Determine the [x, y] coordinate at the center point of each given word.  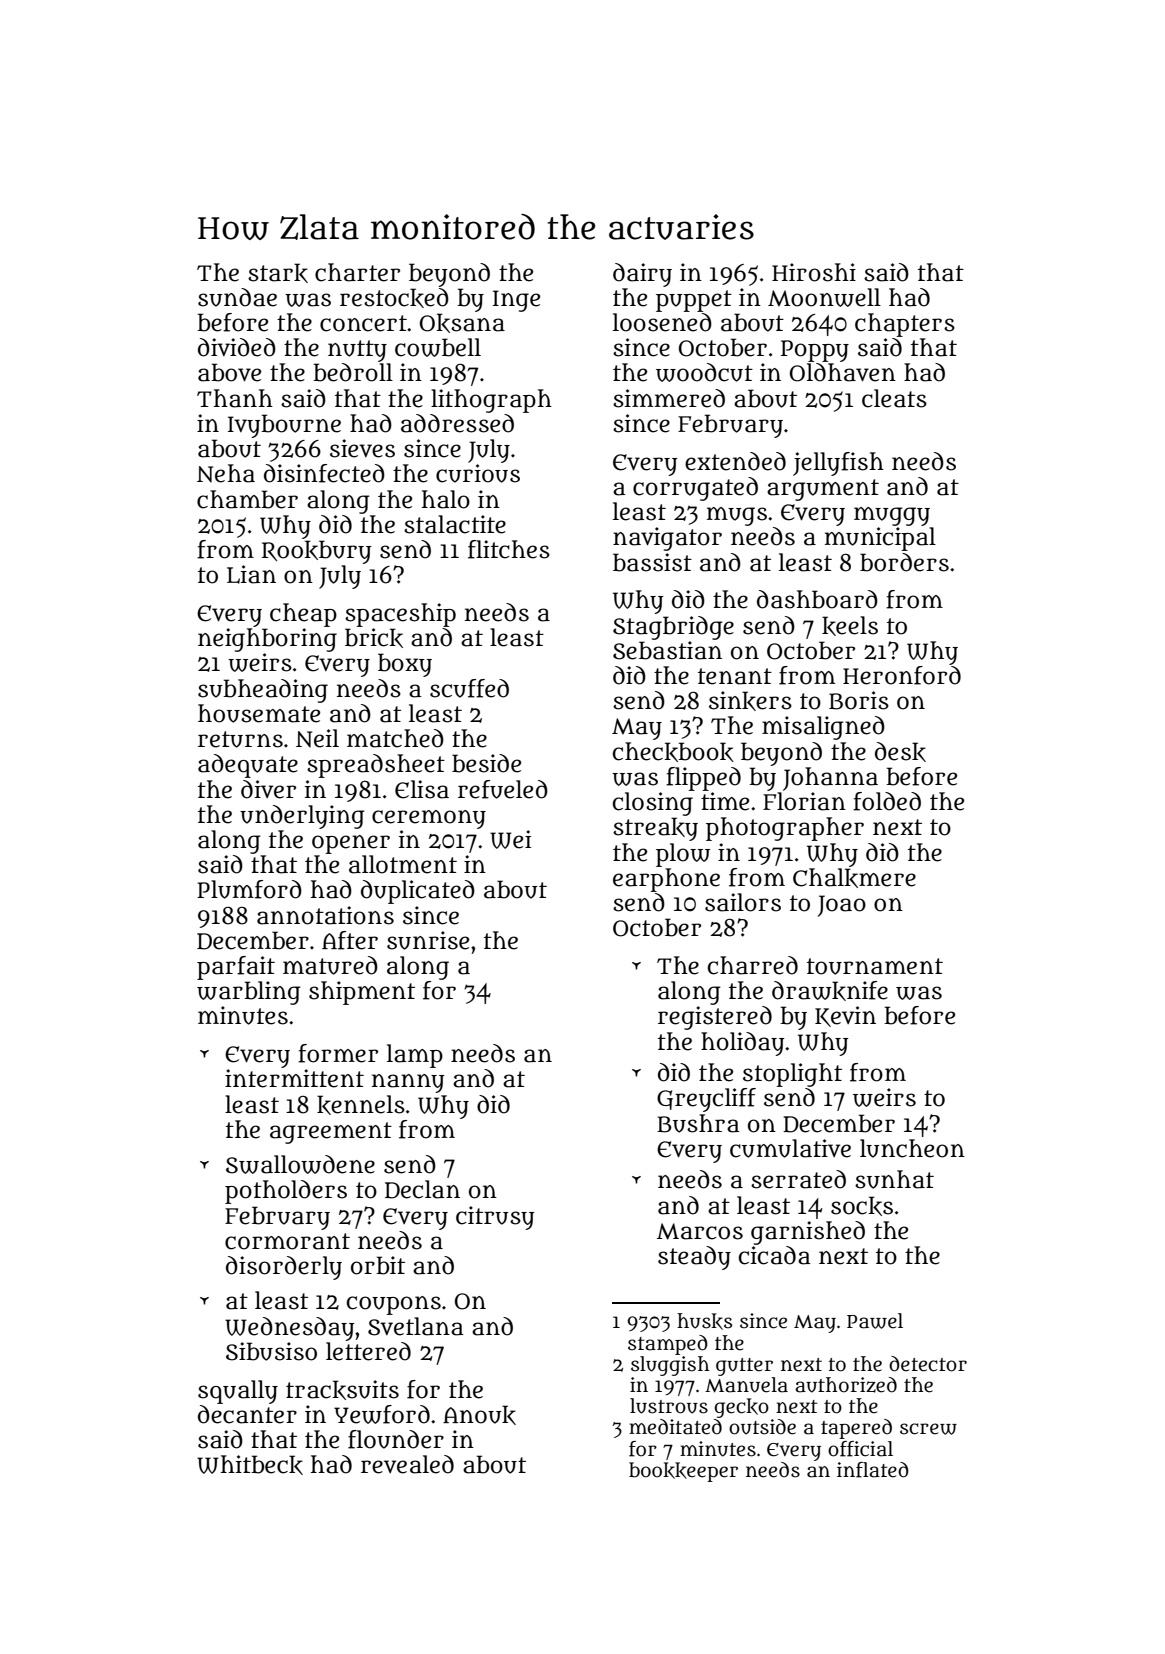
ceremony [429, 819]
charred [753, 965]
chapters [905, 325]
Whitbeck [250, 1465]
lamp [415, 1056]
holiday [743, 1044]
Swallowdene [300, 1164]
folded [887, 801]
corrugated [695, 489]
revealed [407, 1464]
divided [237, 347]
